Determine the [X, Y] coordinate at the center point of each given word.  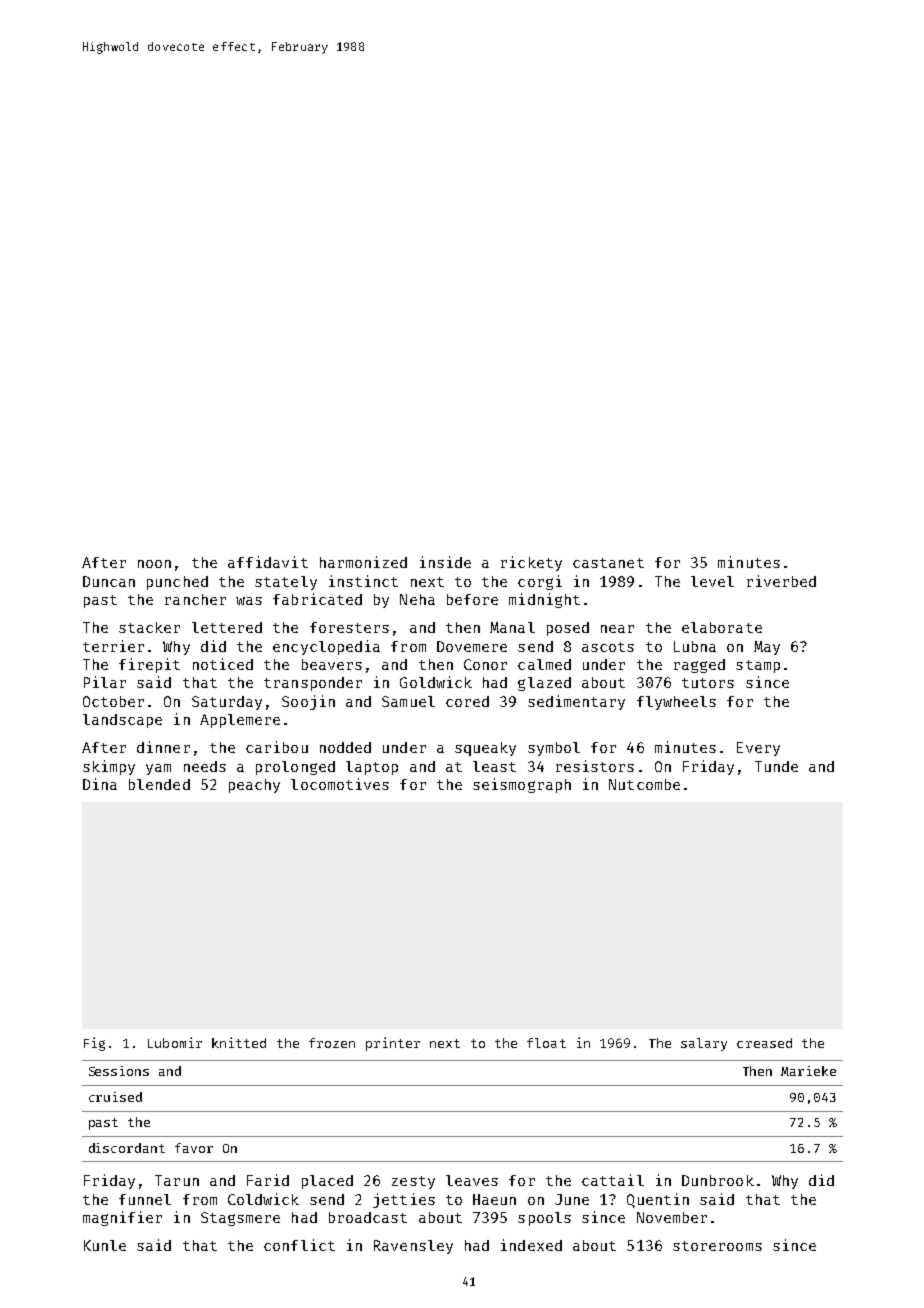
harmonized [363, 562]
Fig [94, 1044]
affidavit [268, 562]
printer [393, 1044]
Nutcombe [644, 784]
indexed [531, 1245]
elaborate [722, 627]
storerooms [717, 1246]
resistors [595, 766]
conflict [299, 1245]
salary [704, 1044]
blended [159, 784]
